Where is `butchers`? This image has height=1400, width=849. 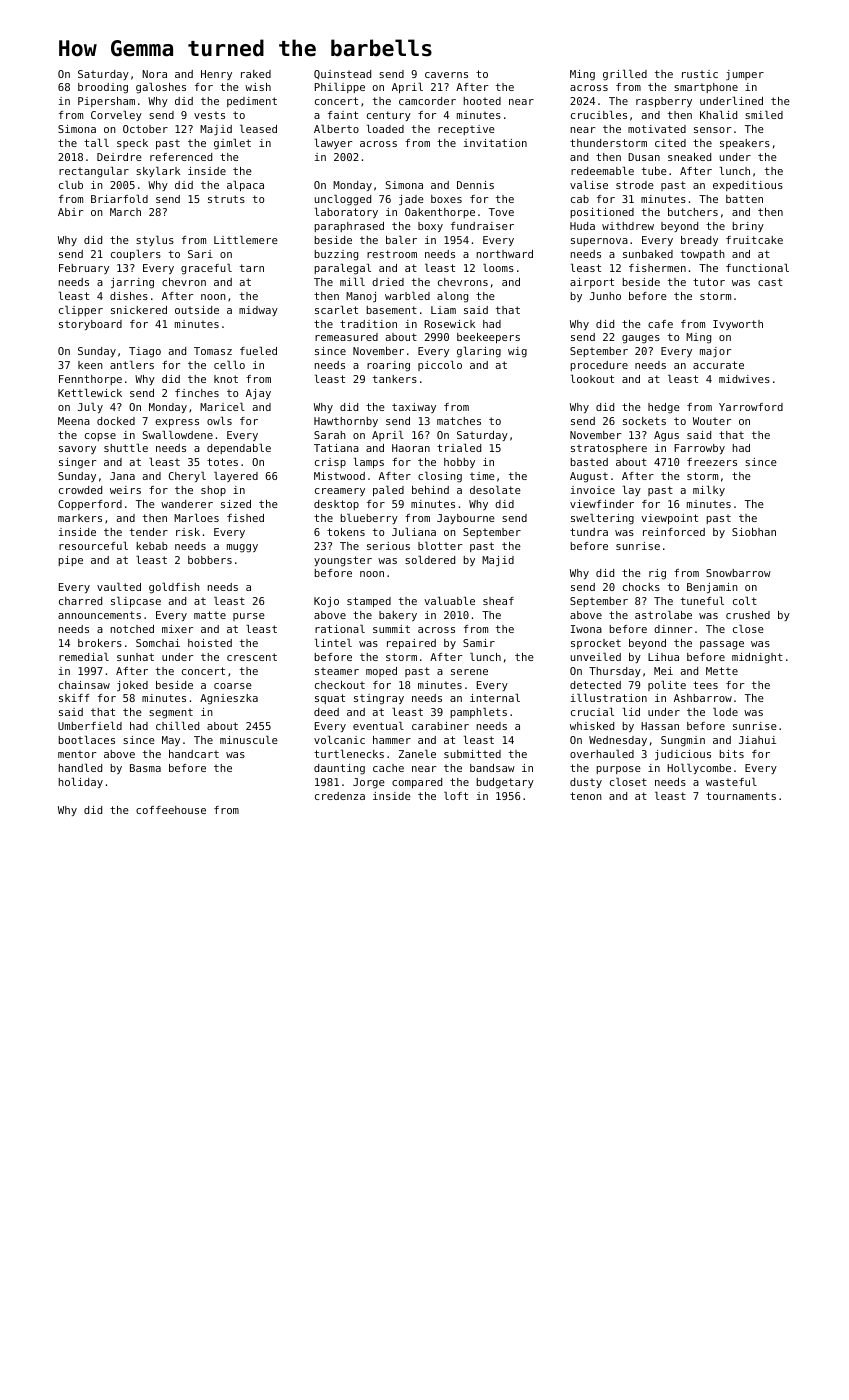 butchers is located at coordinates (693, 212).
